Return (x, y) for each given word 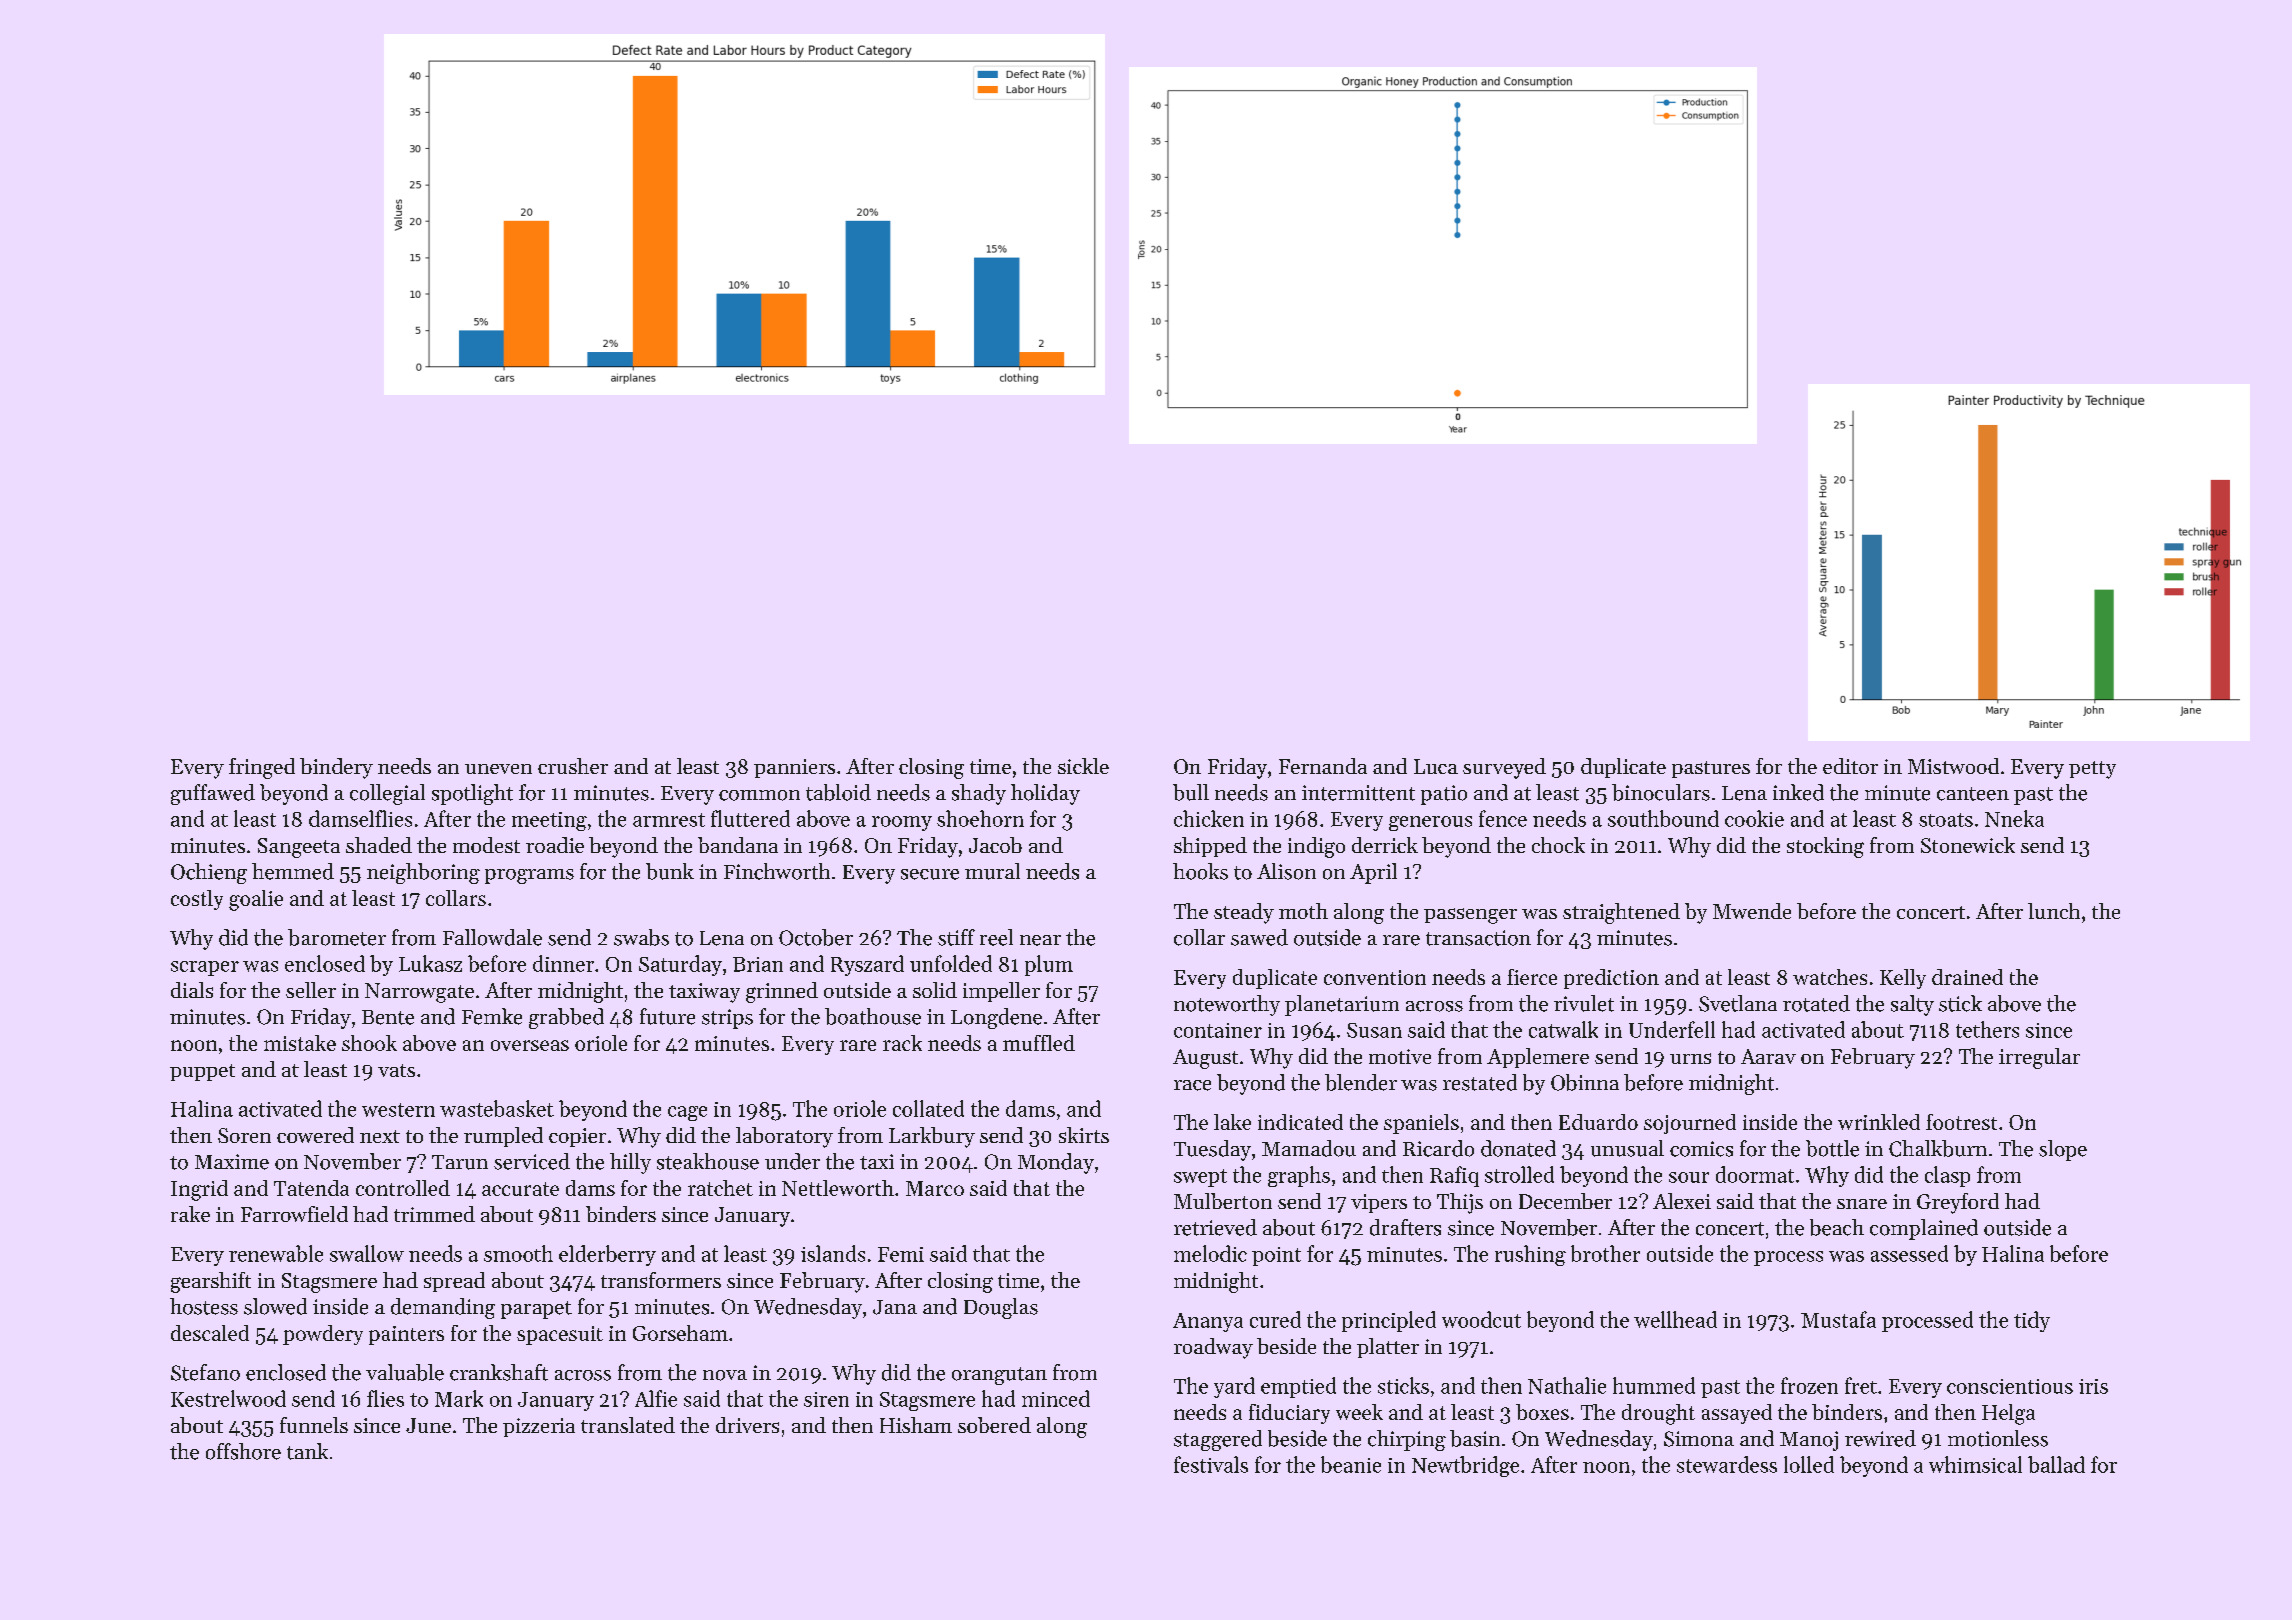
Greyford (1958, 1203)
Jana (895, 1307)
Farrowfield (294, 1214)
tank (307, 1451)
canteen (1973, 794)
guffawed (213, 794)
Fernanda (1323, 766)
